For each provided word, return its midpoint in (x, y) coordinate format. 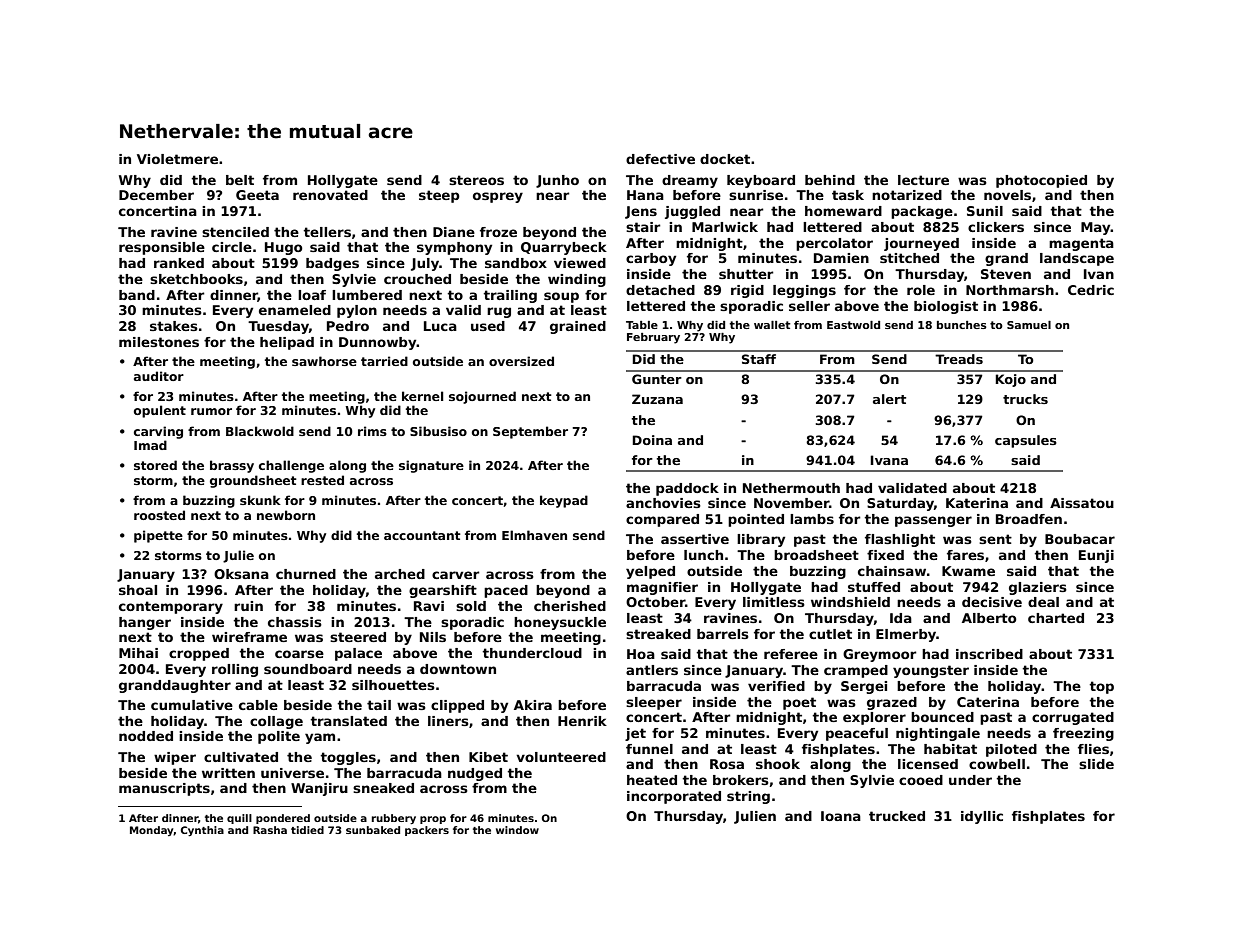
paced (506, 591)
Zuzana (657, 399)
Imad (150, 445)
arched (400, 574)
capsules (1026, 441)
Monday (152, 831)
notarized (907, 195)
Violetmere (177, 159)
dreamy (690, 181)
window (517, 830)
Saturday (900, 504)
